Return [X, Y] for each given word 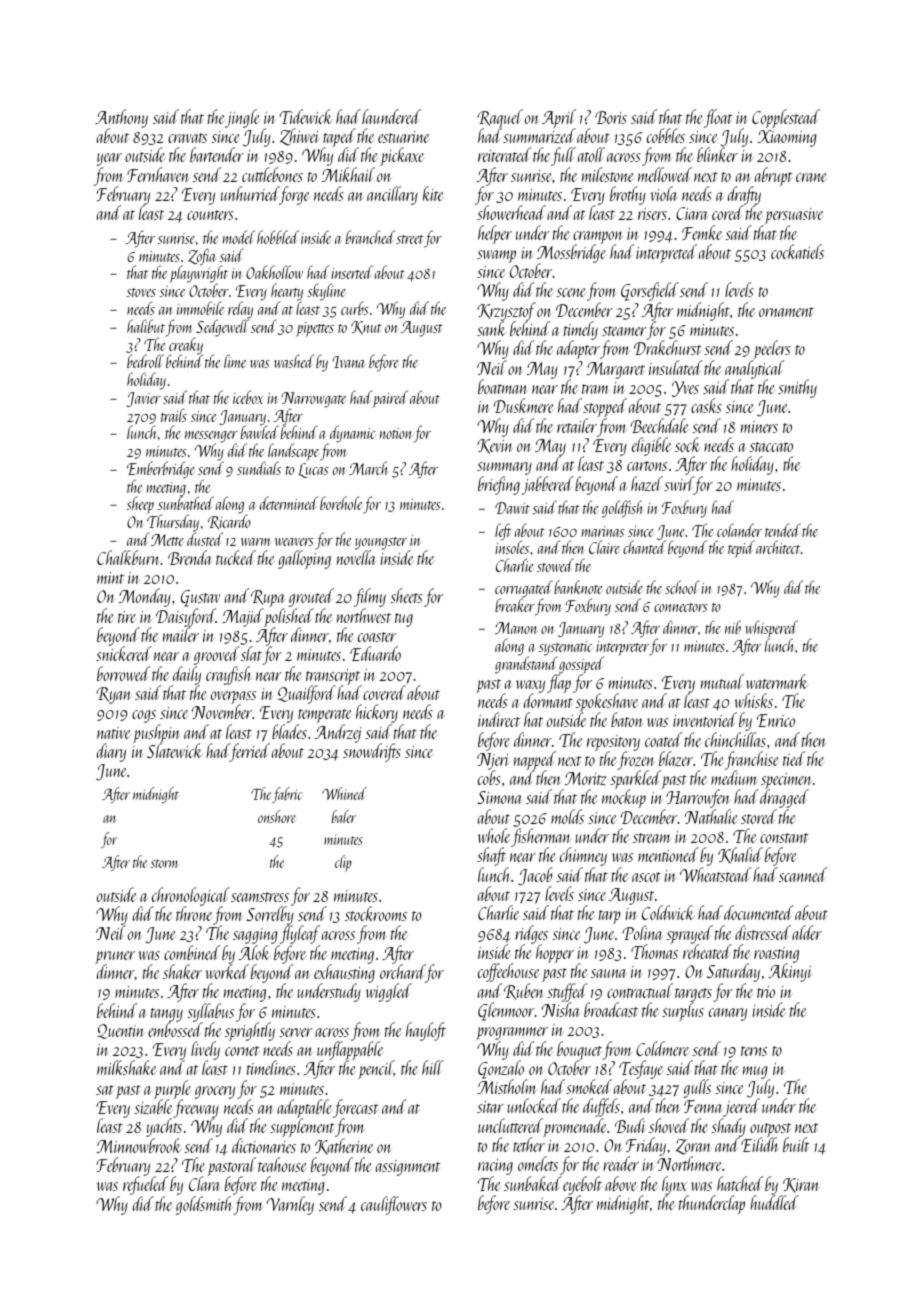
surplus [683, 1011]
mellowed [665, 174]
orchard [403, 973]
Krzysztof [506, 311]
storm [164, 863]
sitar [490, 1107]
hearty [287, 292]
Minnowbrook [138, 1145]
